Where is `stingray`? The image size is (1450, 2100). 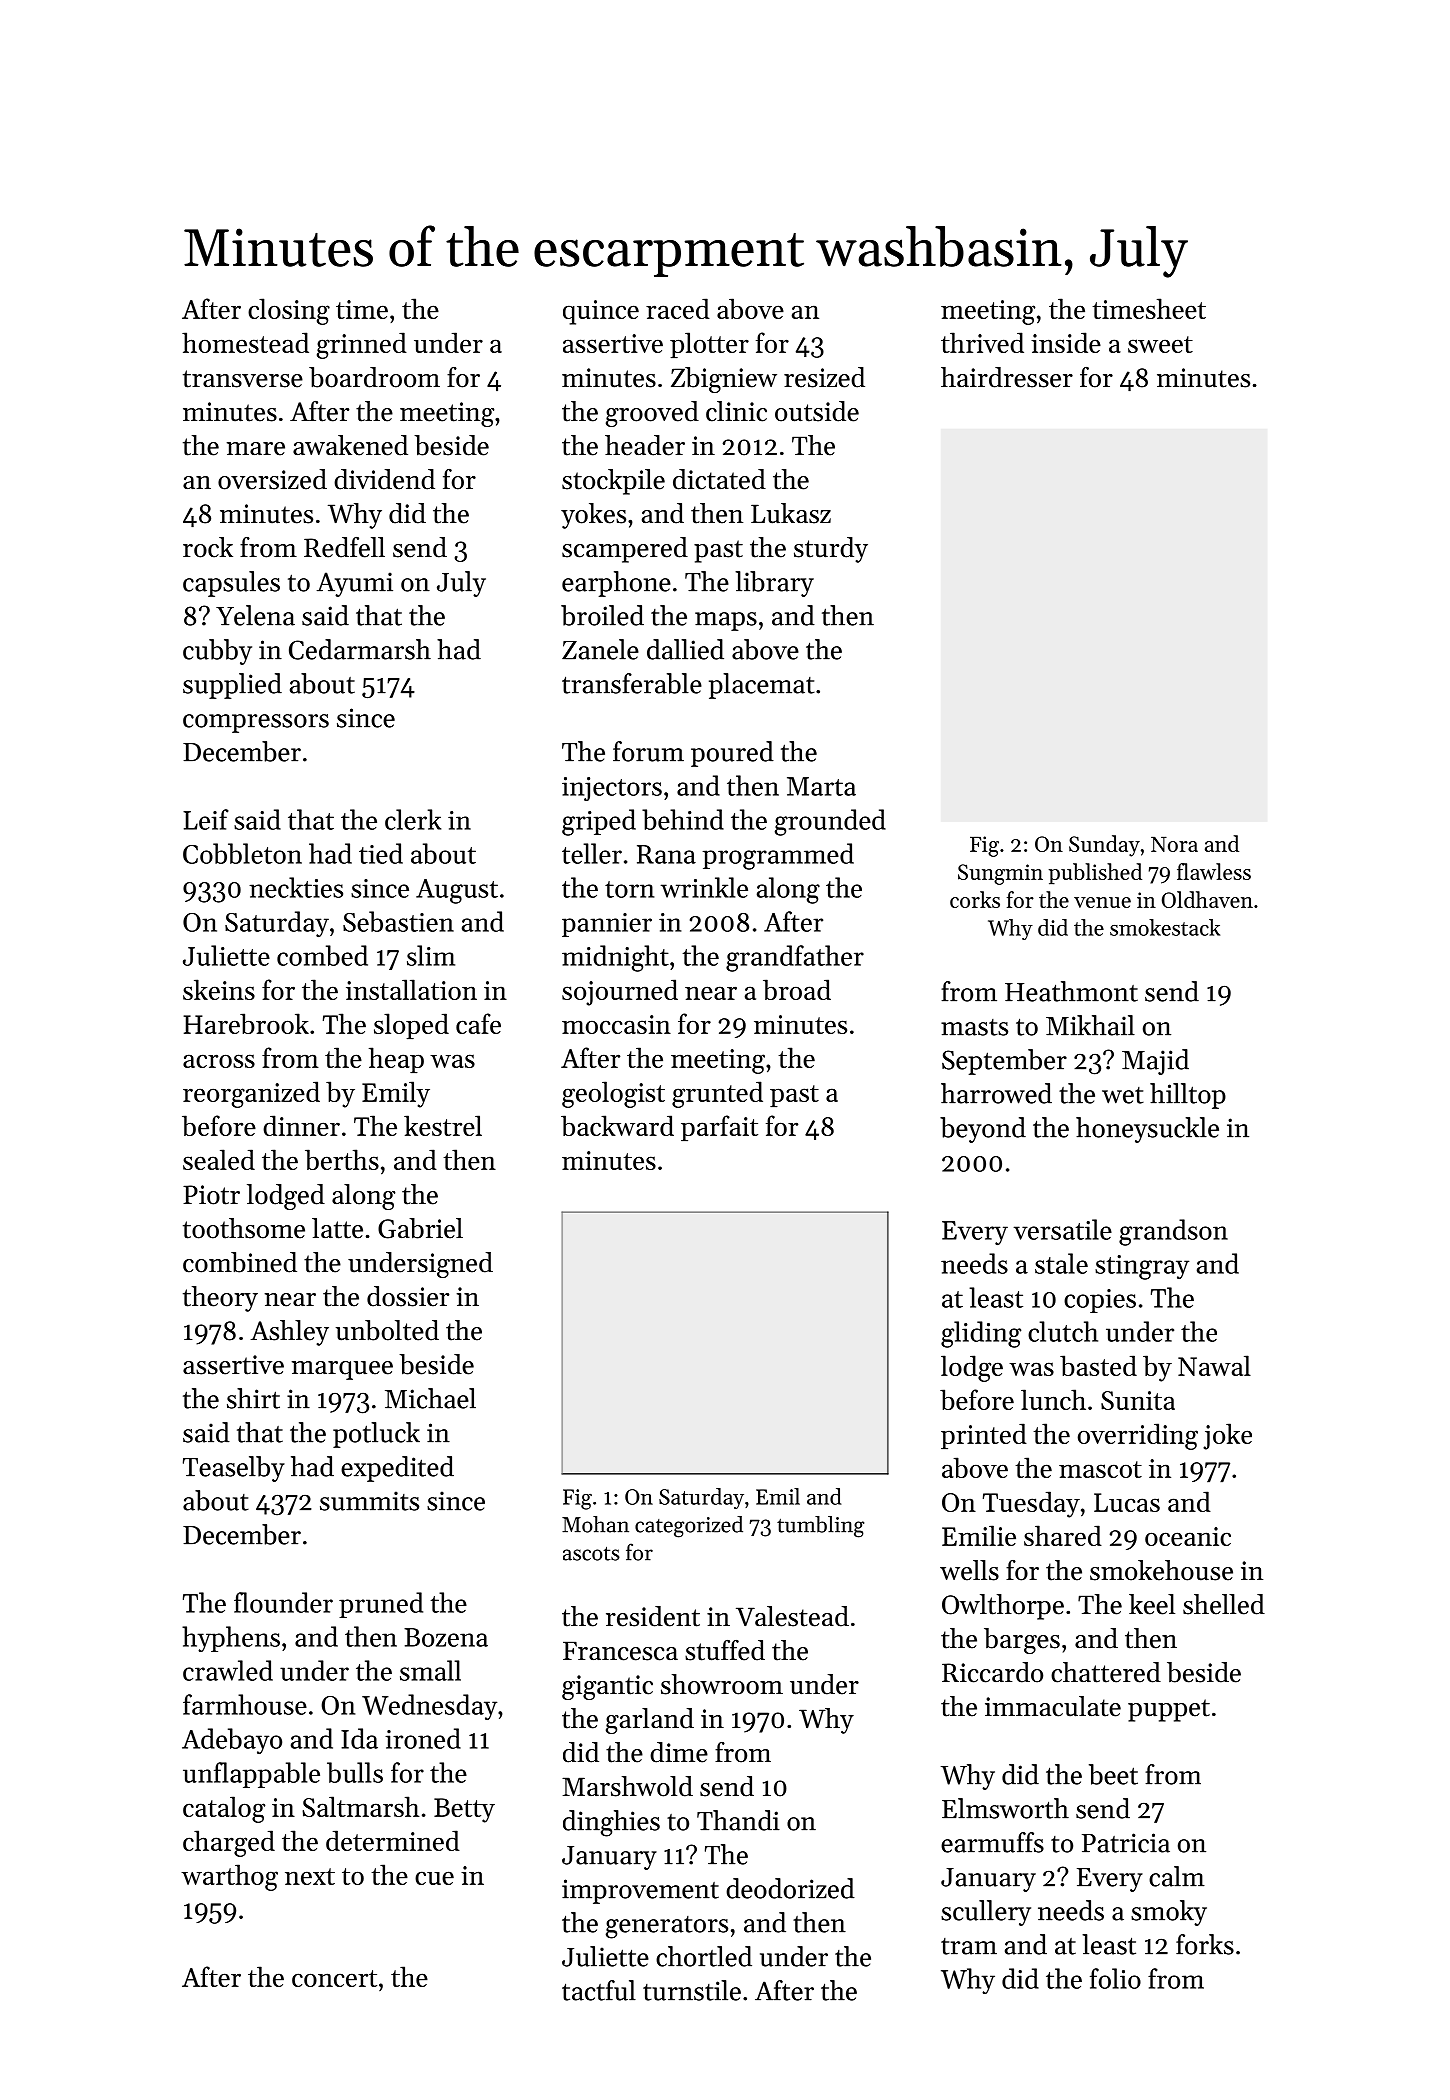
stingray is located at coordinates (1142, 1267).
